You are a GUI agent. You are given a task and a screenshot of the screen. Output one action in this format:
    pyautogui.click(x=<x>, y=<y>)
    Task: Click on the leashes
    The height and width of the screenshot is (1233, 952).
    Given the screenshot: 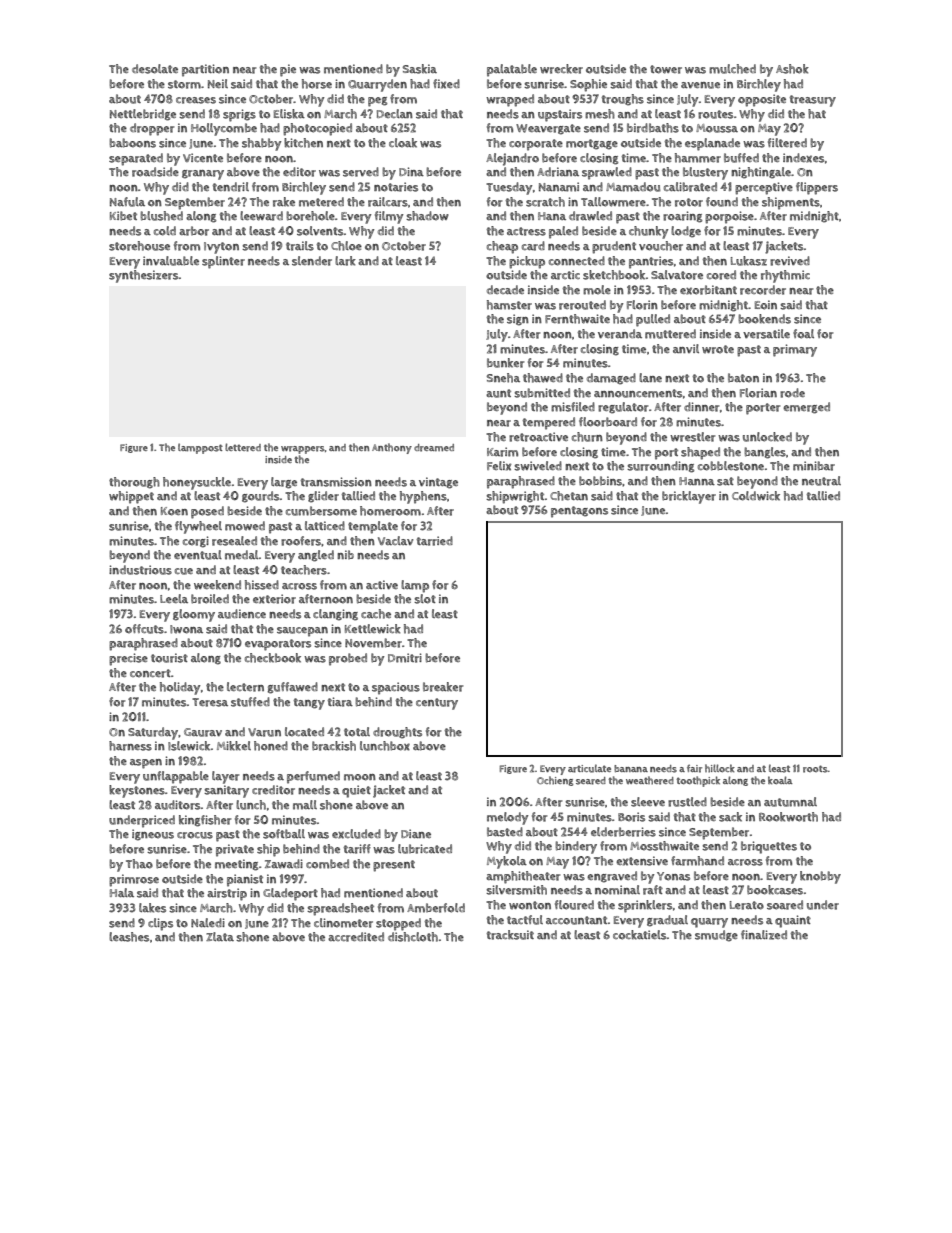 What is the action you would take?
    pyautogui.click(x=129, y=937)
